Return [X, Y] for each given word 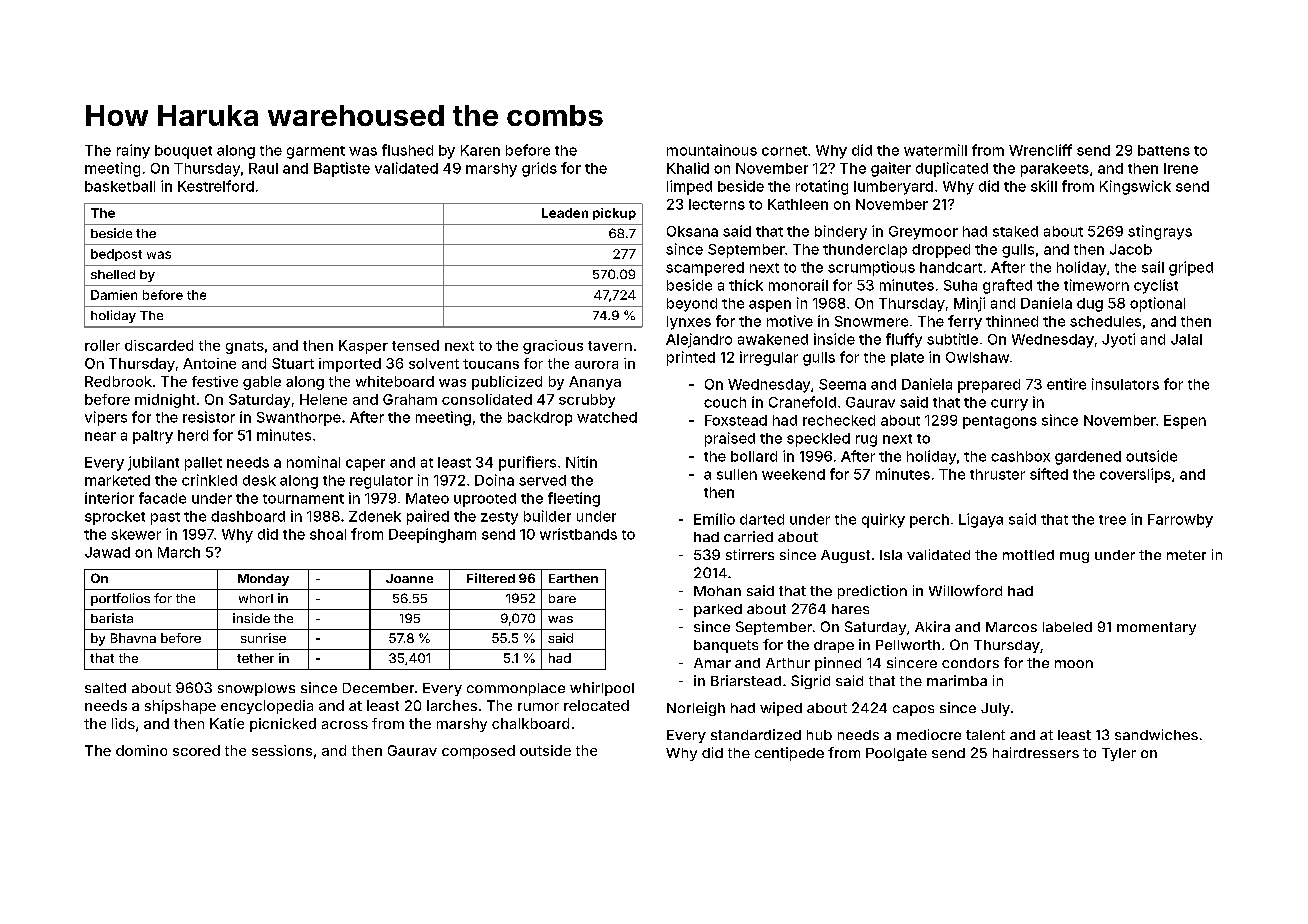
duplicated [952, 169]
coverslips [1135, 475]
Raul [263, 168]
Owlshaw [977, 357]
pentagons [1000, 422]
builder [547, 516]
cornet [784, 151]
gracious [553, 347]
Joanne [409, 578]
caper [365, 465]
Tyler [1119, 754]
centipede [789, 754]
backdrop [540, 419]
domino [141, 750]
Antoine [209, 363]
